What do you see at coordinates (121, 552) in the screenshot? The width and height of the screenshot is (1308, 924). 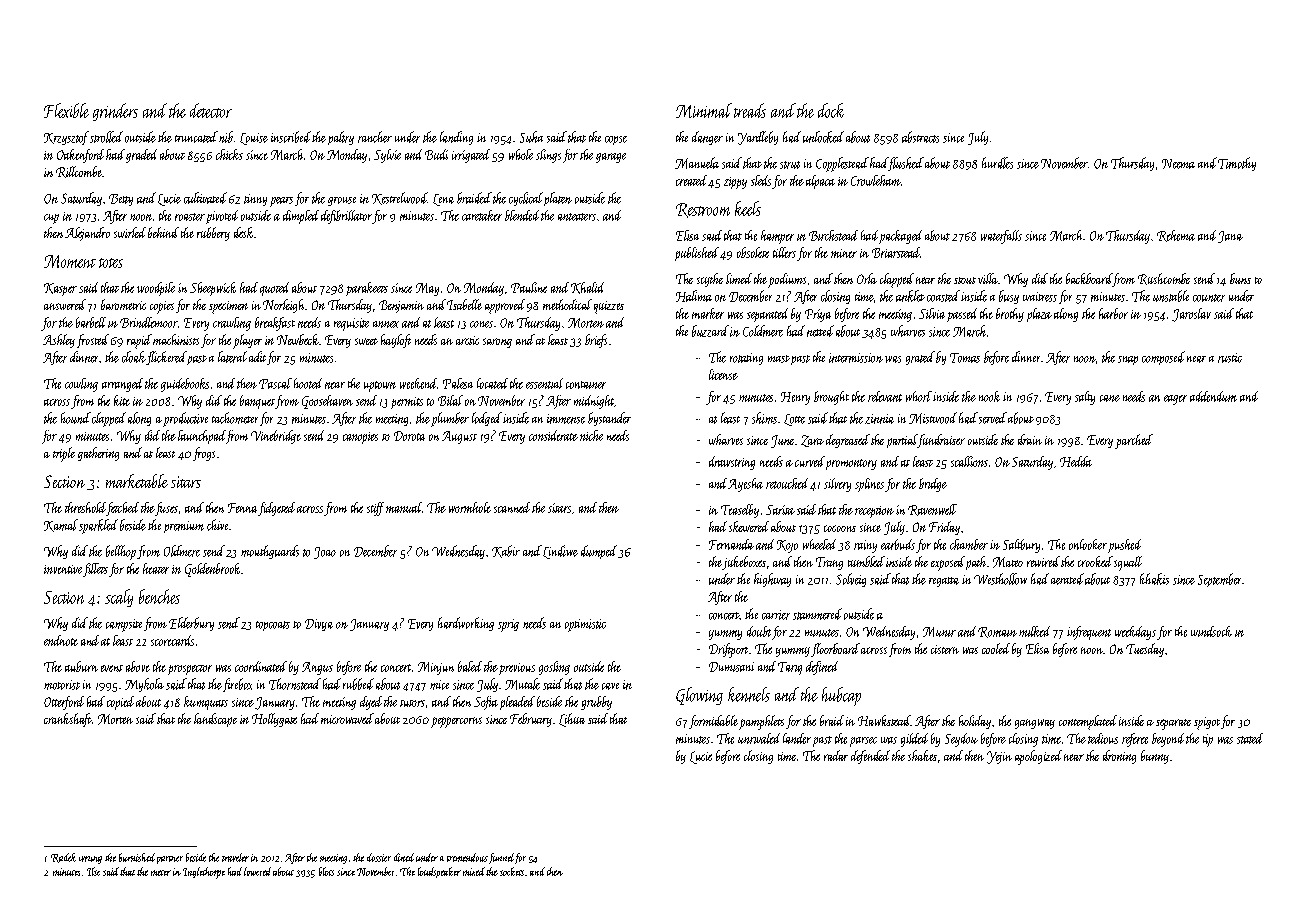 I see `bellhop` at bounding box center [121, 552].
